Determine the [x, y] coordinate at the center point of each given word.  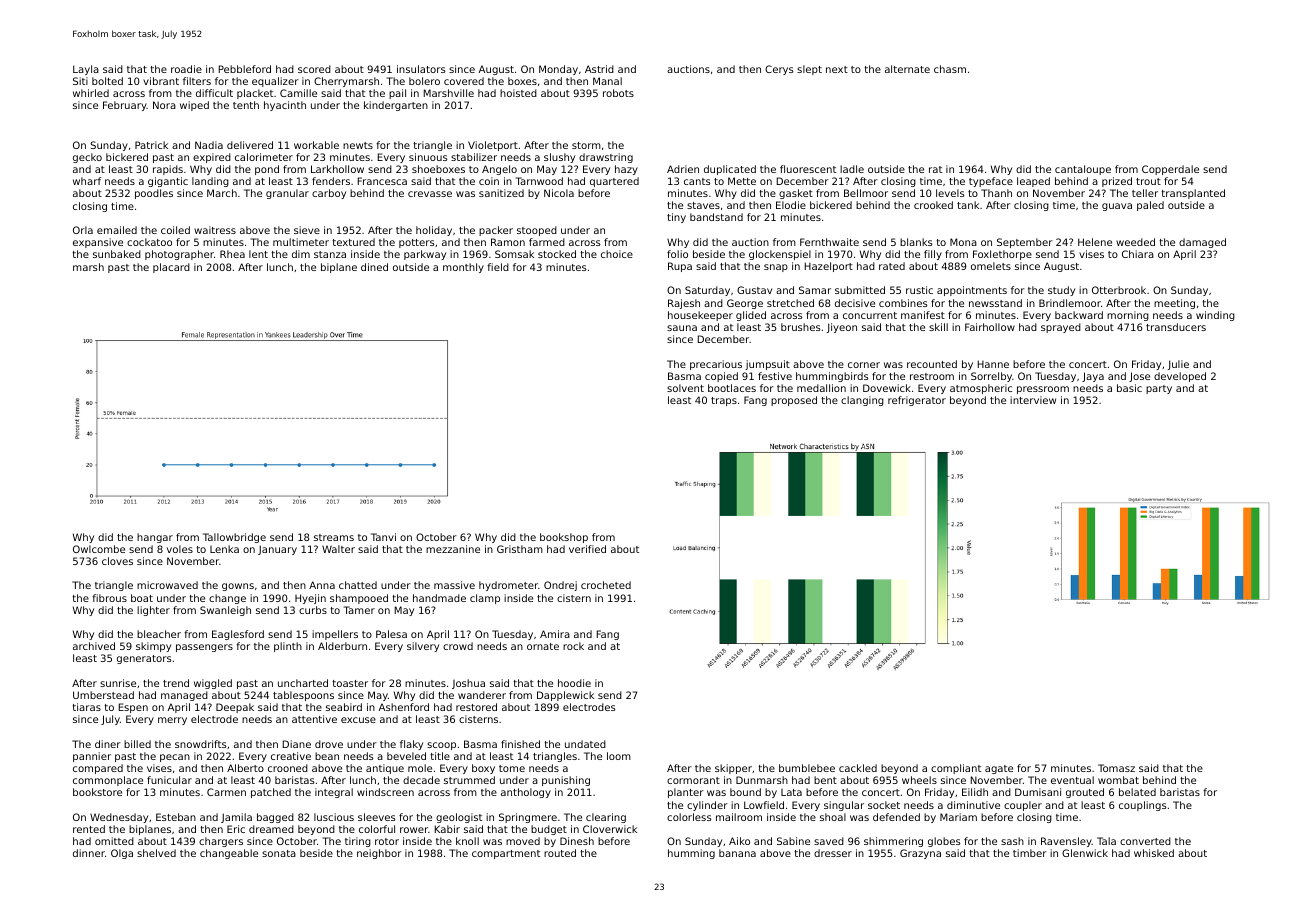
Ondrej [560, 586]
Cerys [779, 70]
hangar [155, 538]
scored [314, 69]
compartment [506, 854]
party [1159, 389]
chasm [950, 69]
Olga [122, 854]
